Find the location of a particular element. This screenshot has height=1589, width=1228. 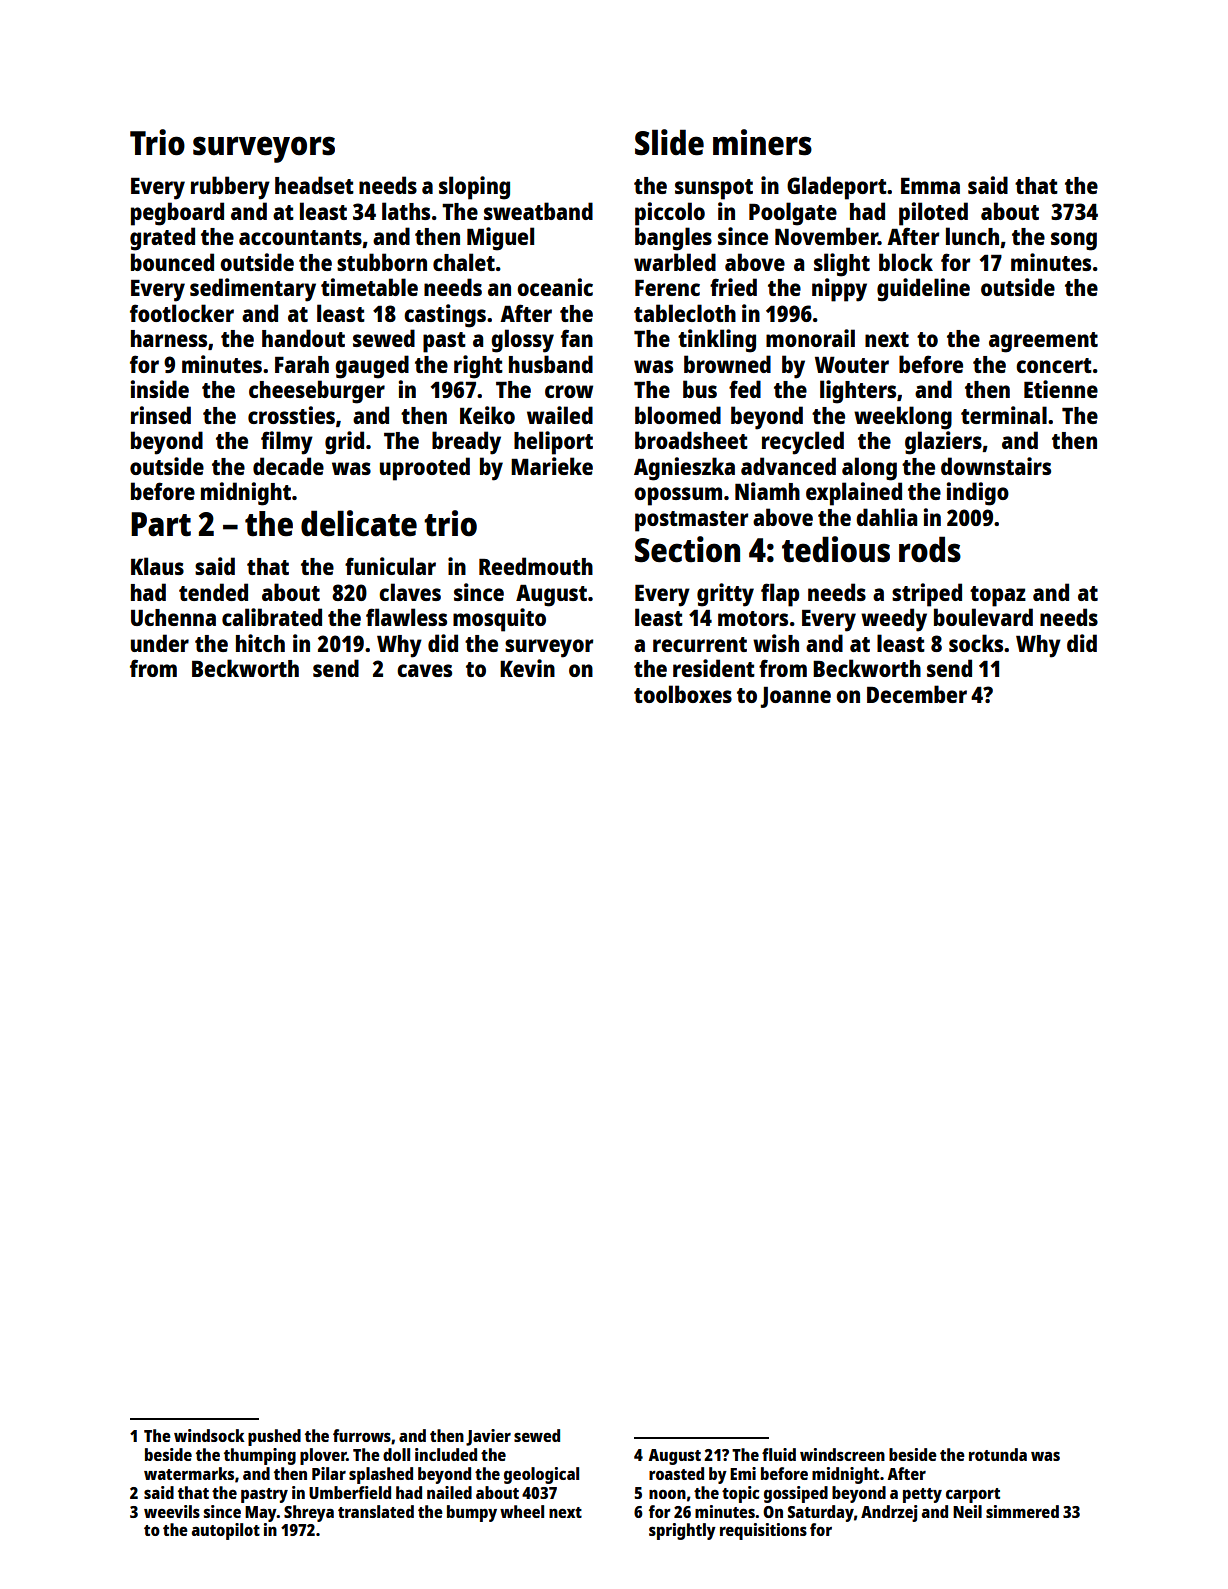

pegboard is located at coordinates (177, 214).
